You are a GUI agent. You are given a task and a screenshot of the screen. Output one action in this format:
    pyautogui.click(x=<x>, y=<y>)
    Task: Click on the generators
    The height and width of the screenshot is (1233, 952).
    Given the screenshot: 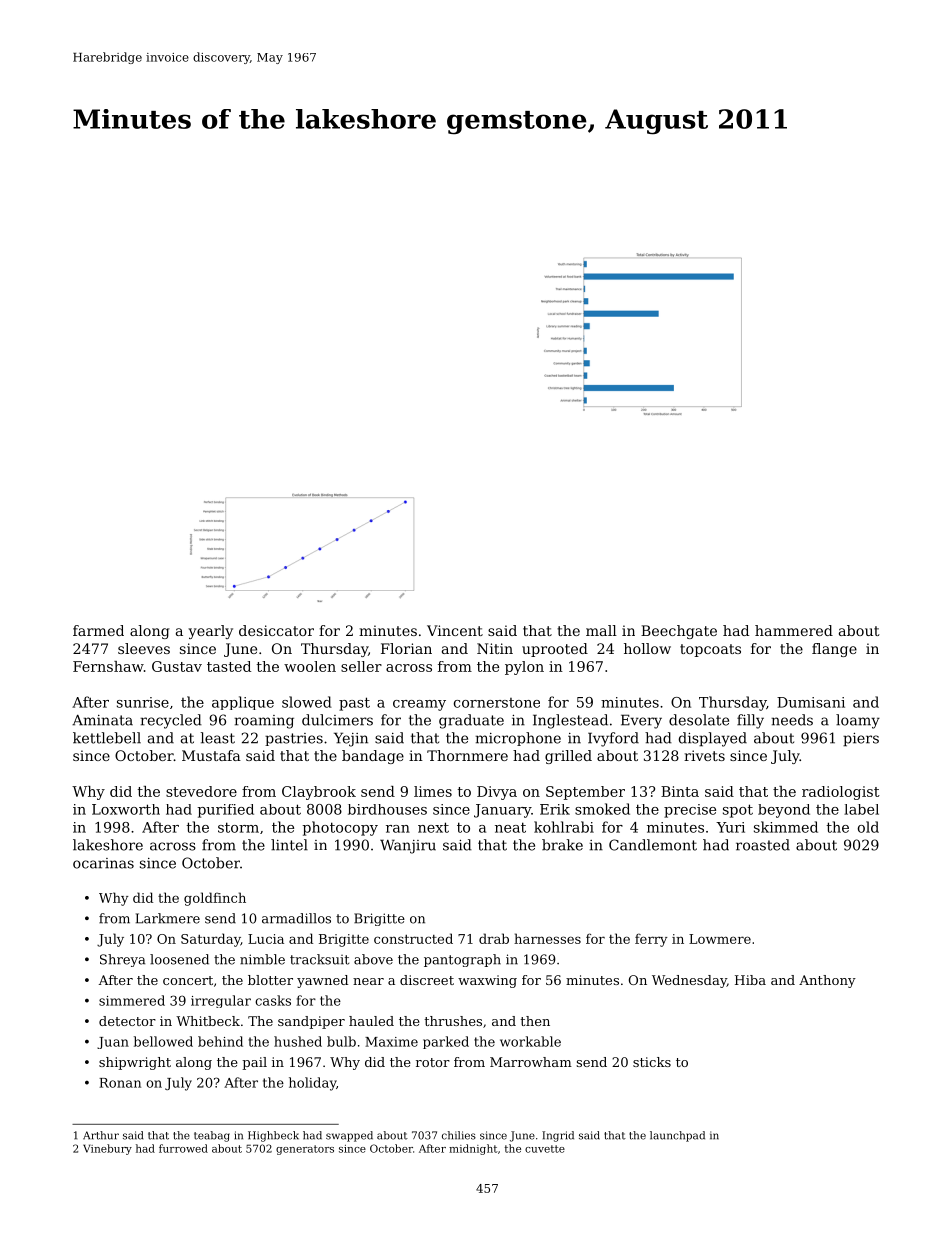 What is the action you would take?
    pyautogui.click(x=305, y=1150)
